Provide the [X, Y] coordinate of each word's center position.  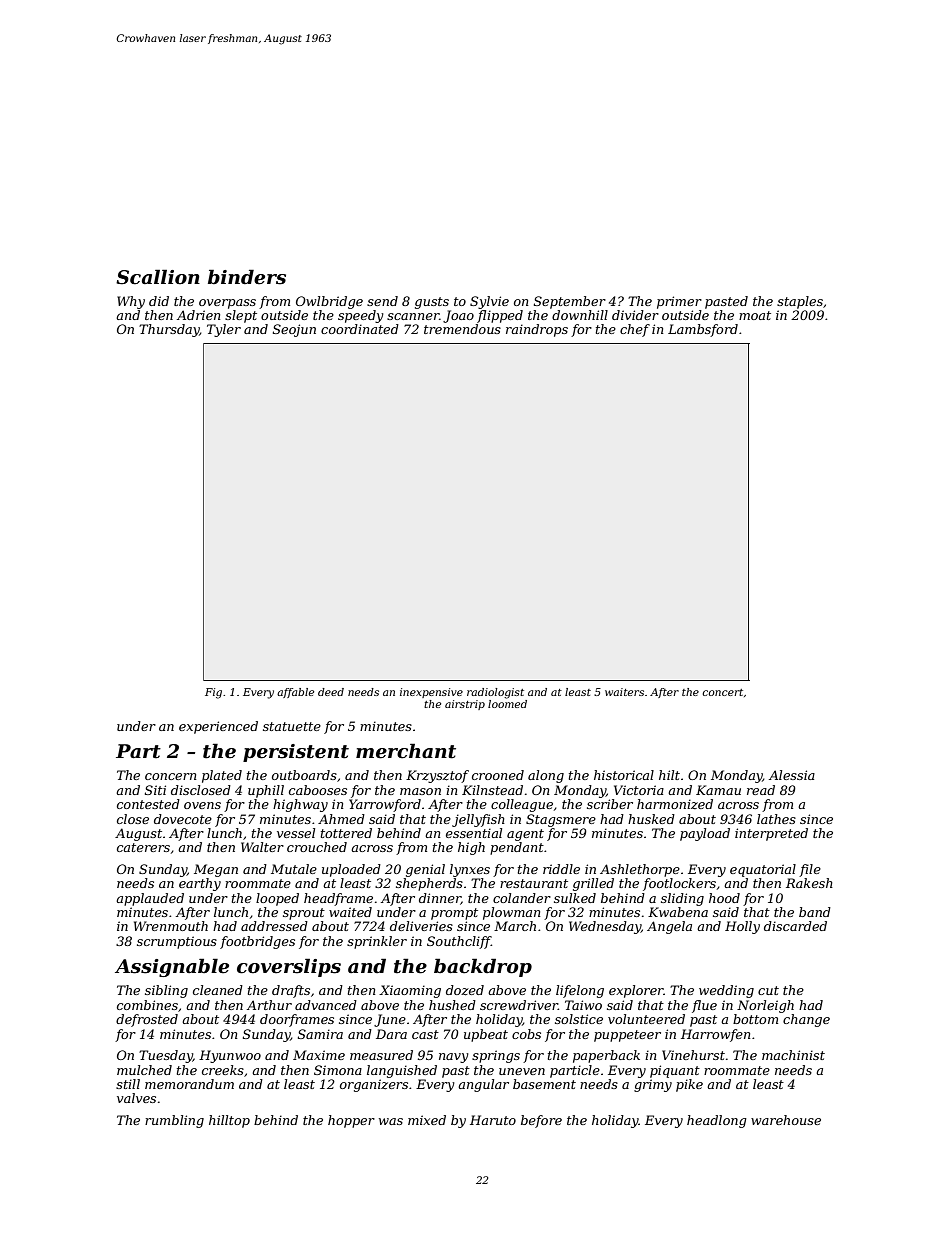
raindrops [537, 330]
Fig [213, 693]
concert [722, 692]
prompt [454, 914]
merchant [406, 751]
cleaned [218, 990]
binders [247, 277]
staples [800, 302]
